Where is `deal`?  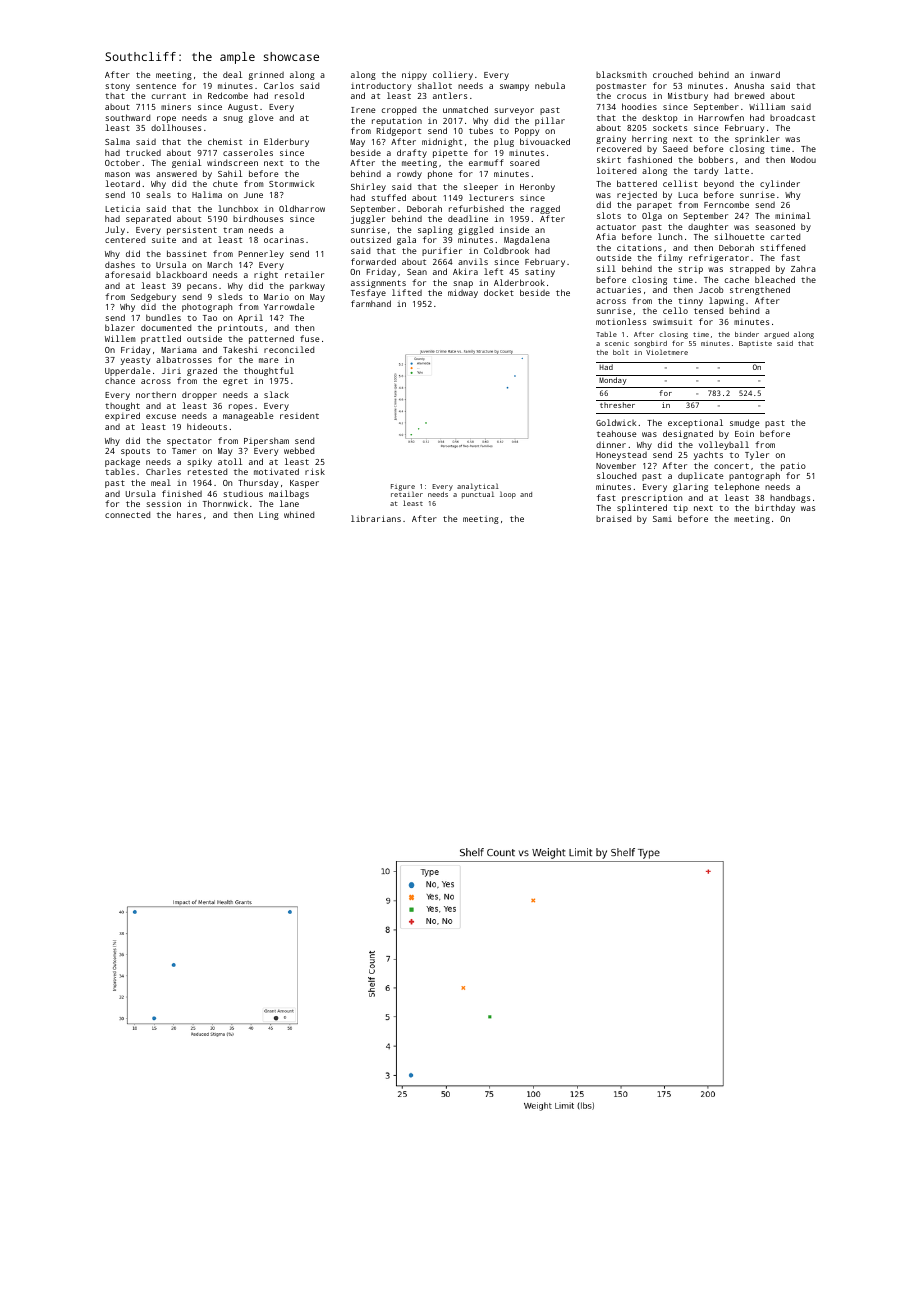
deal is located at coordinates (232, 74).
